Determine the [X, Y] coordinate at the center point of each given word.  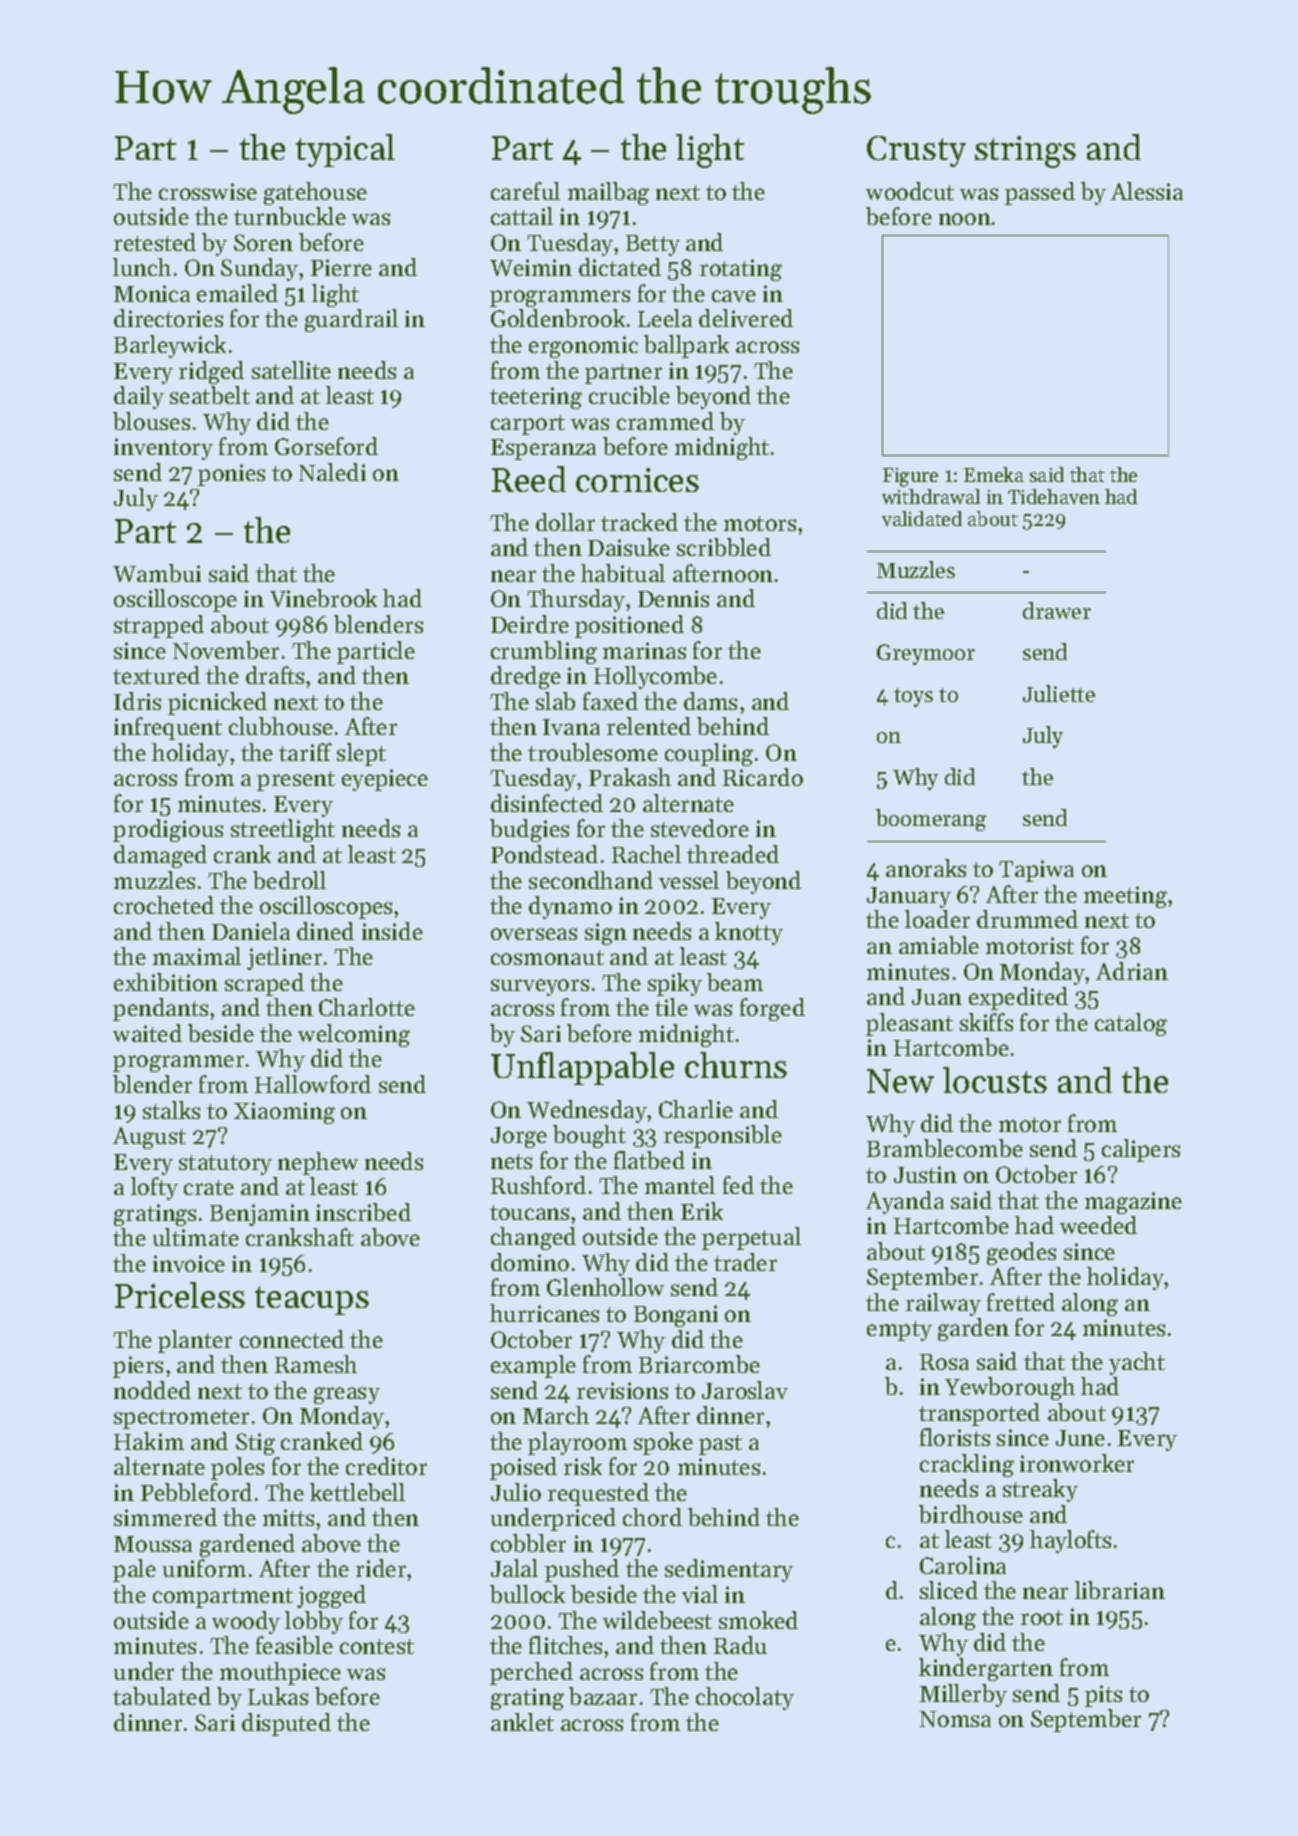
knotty [749, 933]
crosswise [208, 191]
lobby [314, 1622]
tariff [305, 752]
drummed [1027, 919]
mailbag [608, 193]
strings [1025, 152]
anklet [522, 1722]
